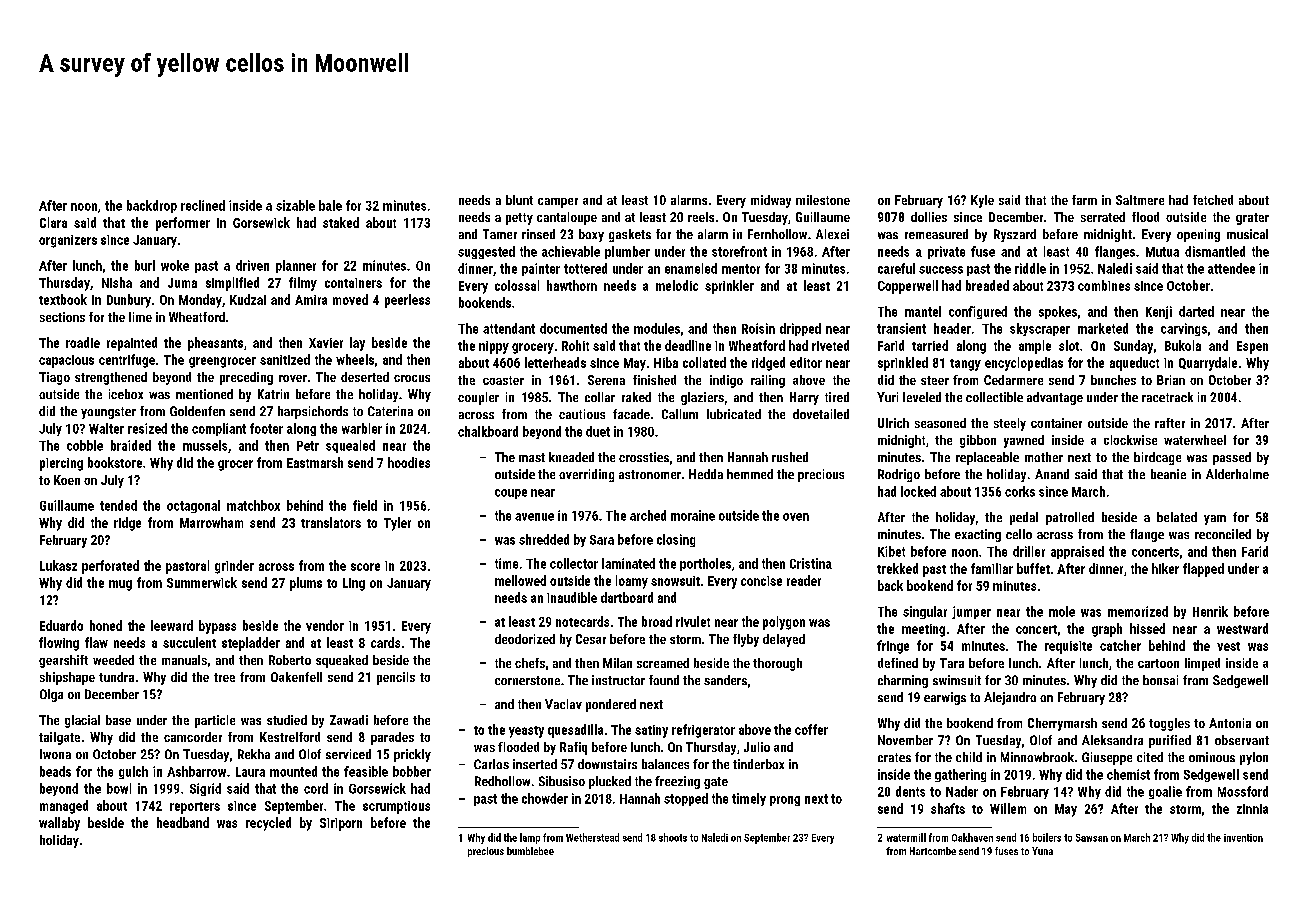 The height and width of the image is (924, 1308). Describe the element at coordinates (67, 480) in the image. I see `Koen` at that location.
